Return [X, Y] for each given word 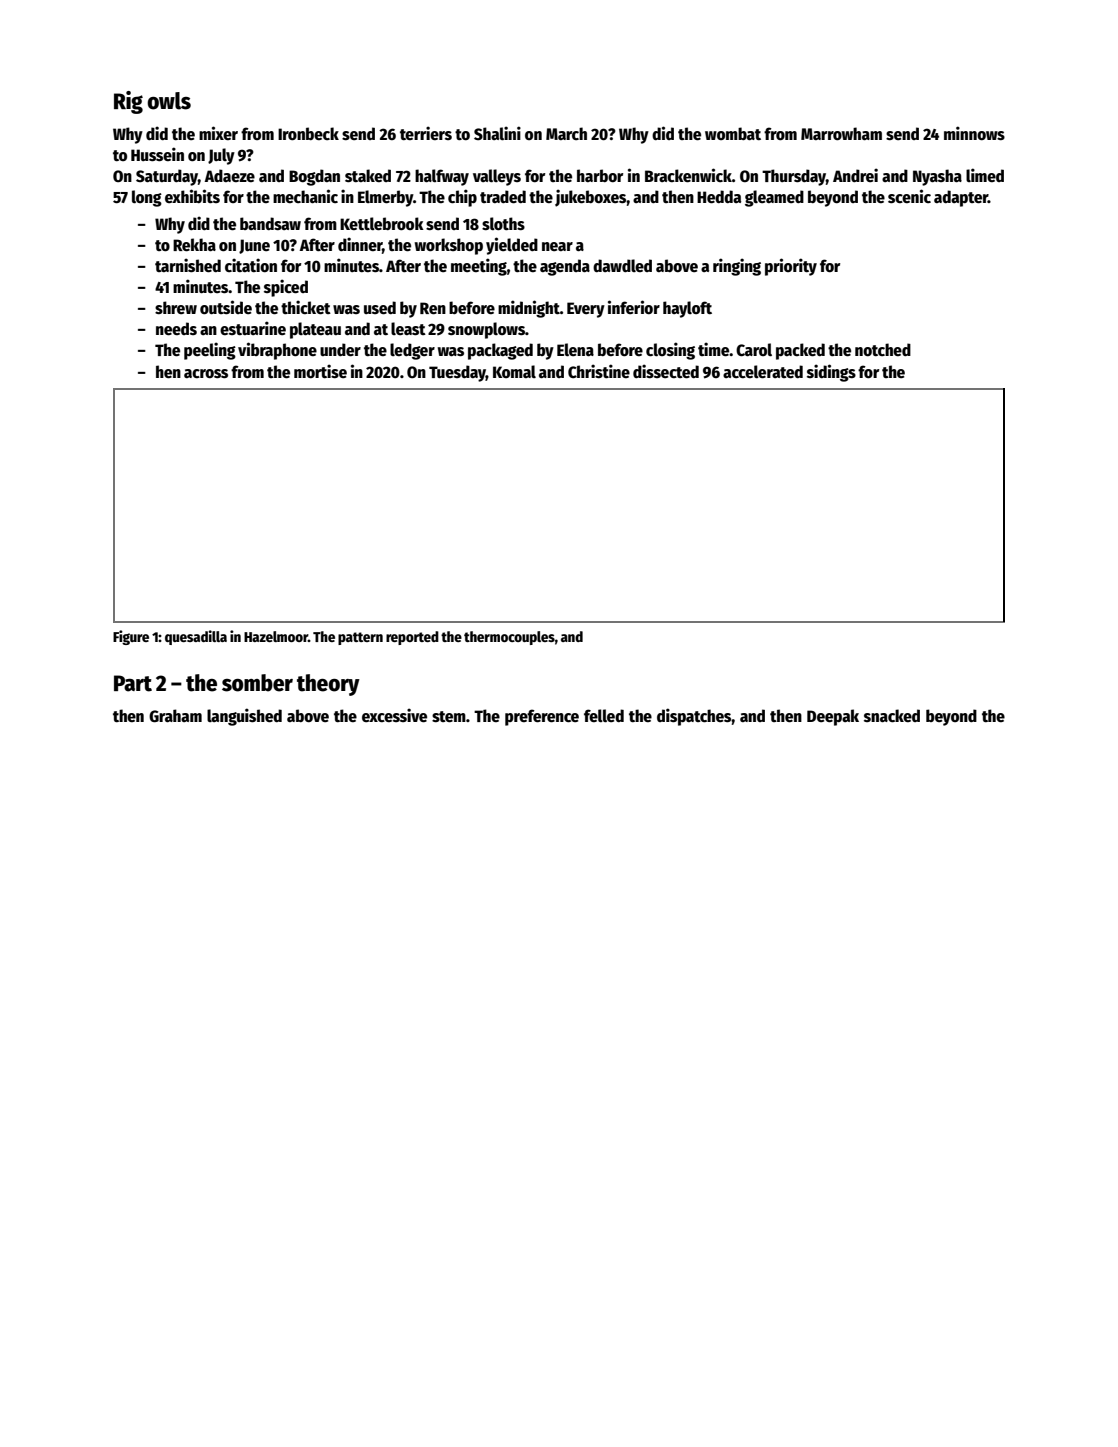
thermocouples [509, 638]
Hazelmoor [276, 636]
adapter [961, 198]
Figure [131, 637]
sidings [831, 373]
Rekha [194, 245]
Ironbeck [308, 134]
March [566, 133]
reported [412, 638]
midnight [529, 309]
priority [791, 267]
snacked [892, 716]
